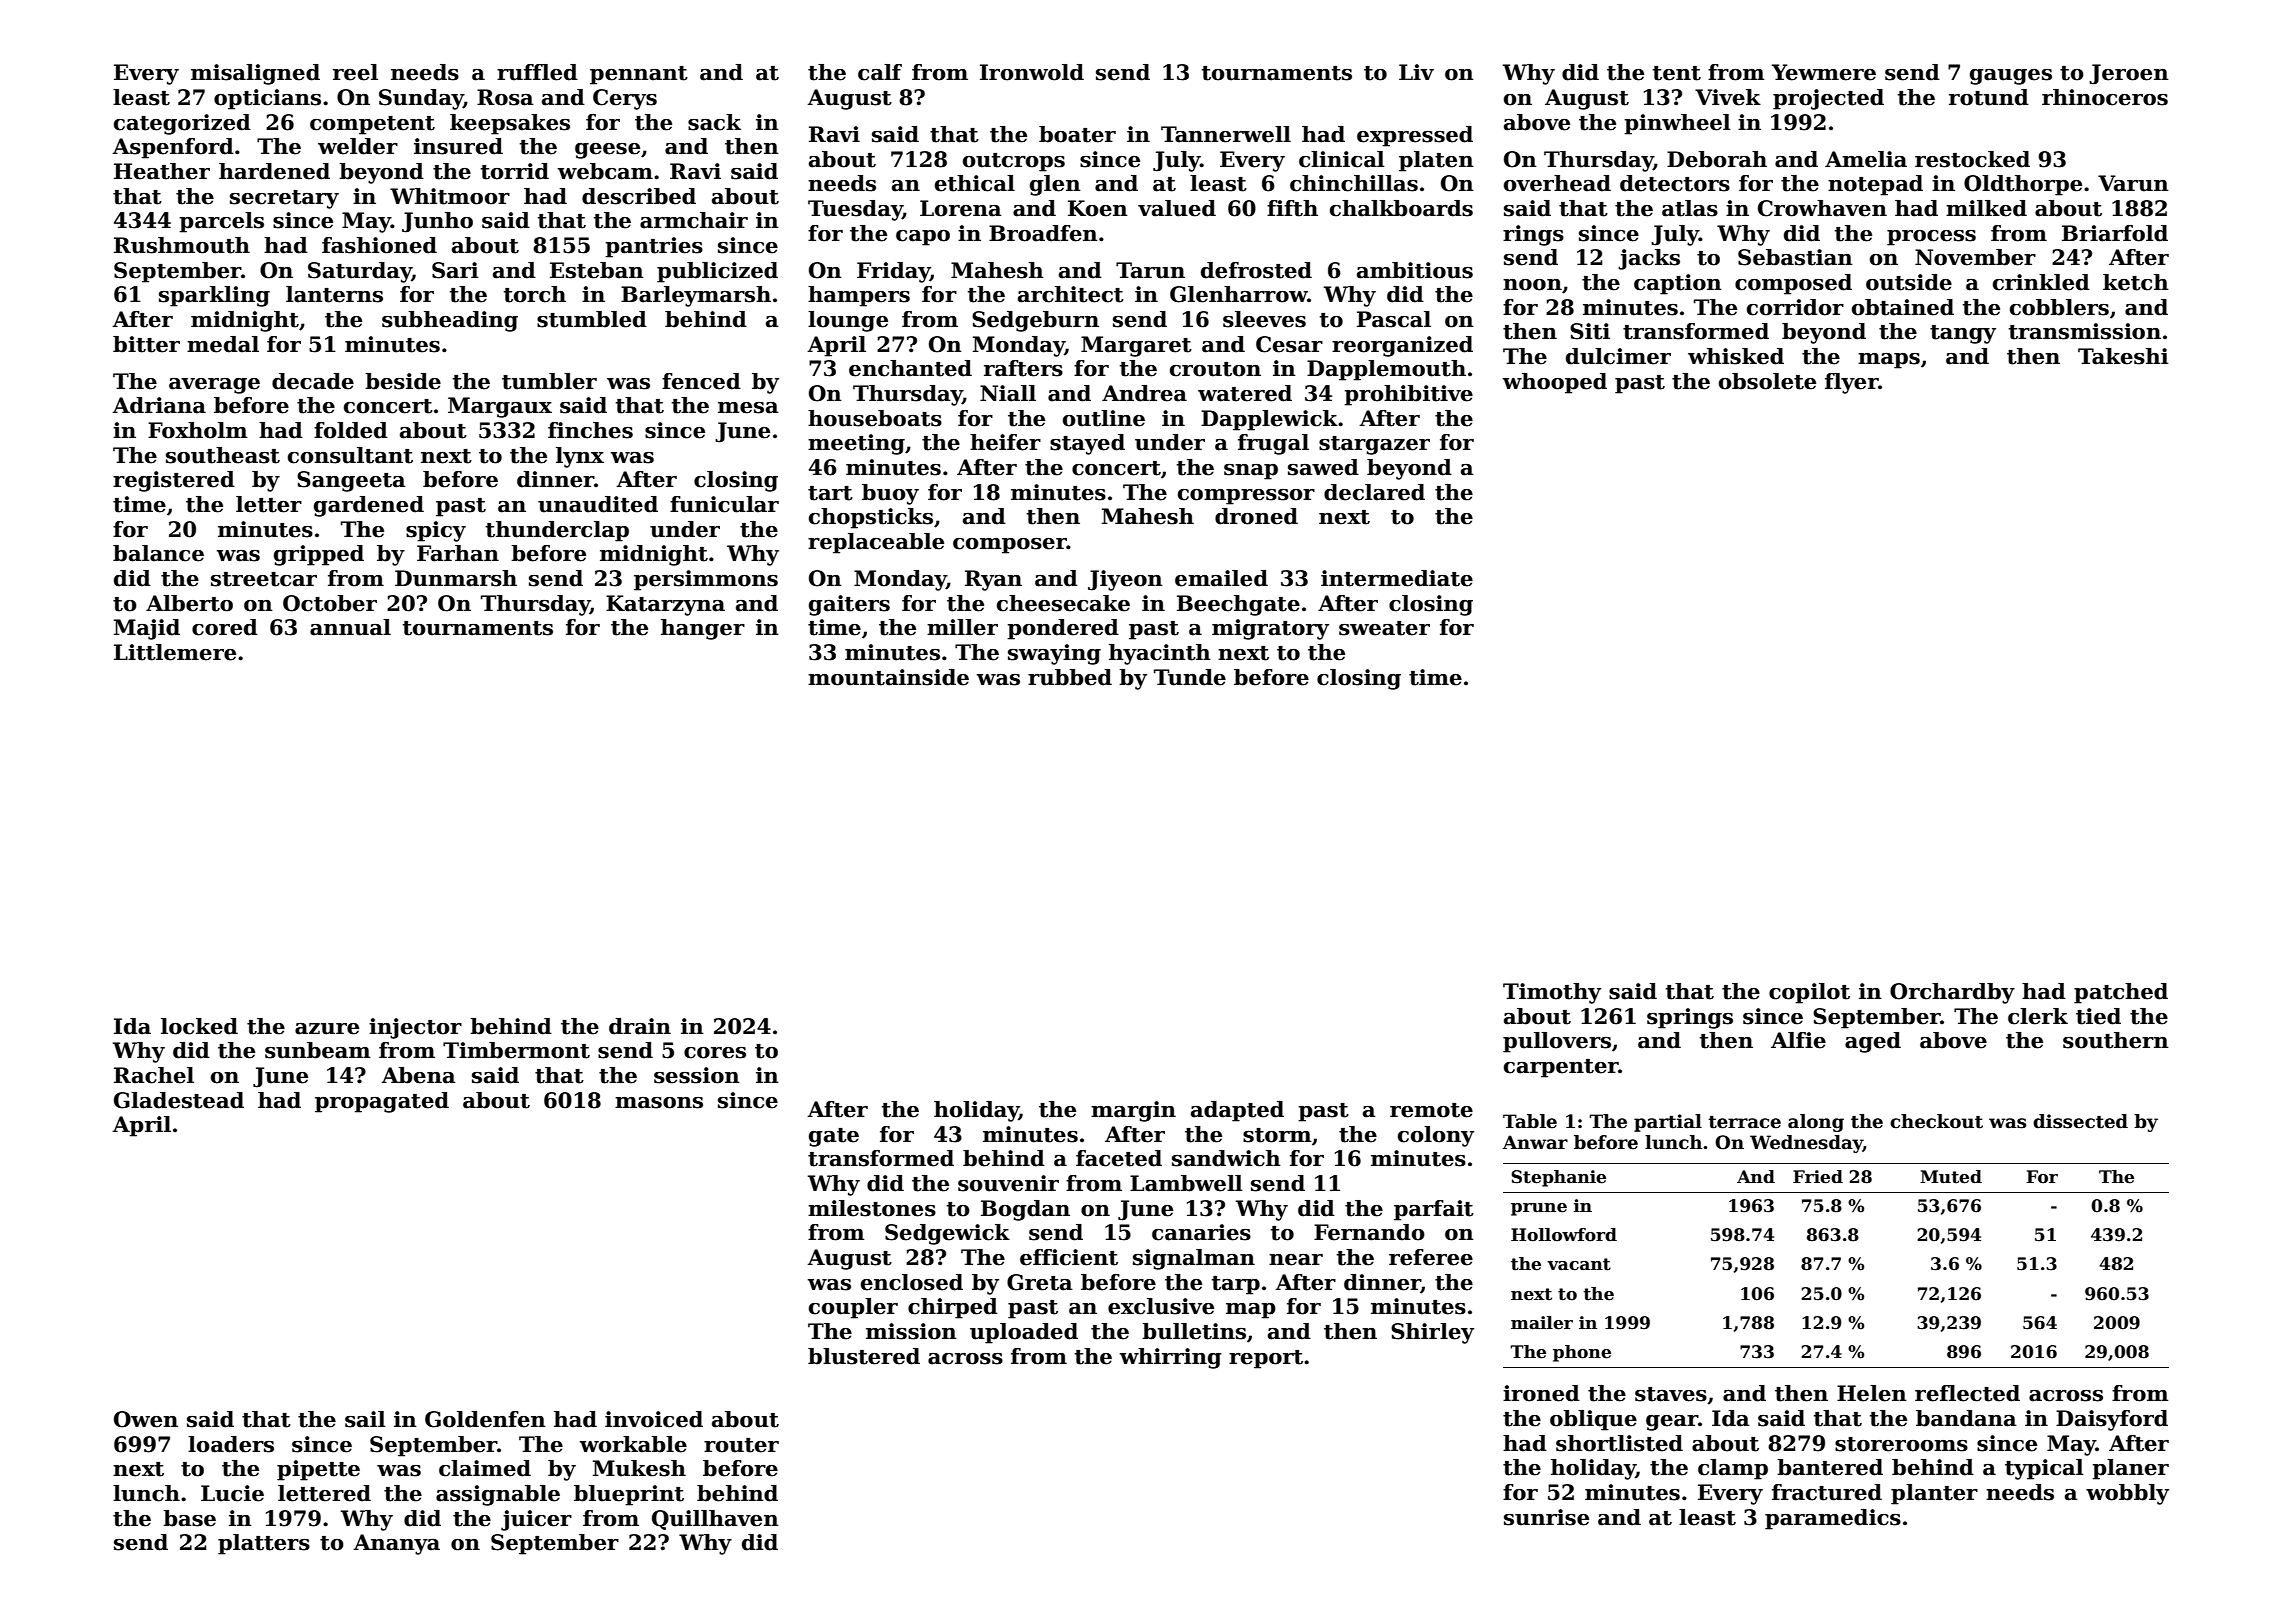  Describe the element at coordinates (1546, 1517) in the screenshot. I see `sunrise` at that location.
